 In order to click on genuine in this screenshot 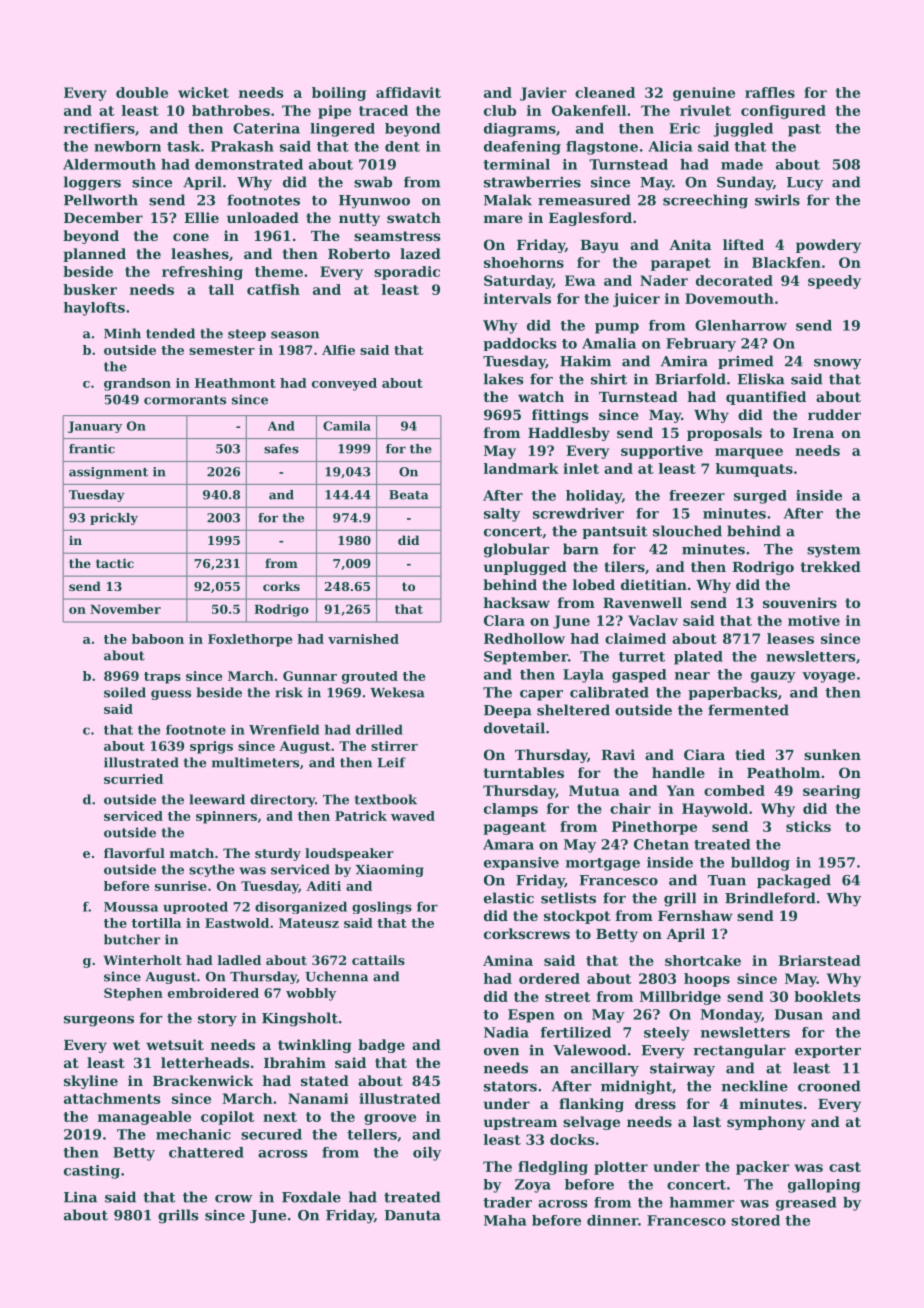, I will do `click(704, 94)`.
